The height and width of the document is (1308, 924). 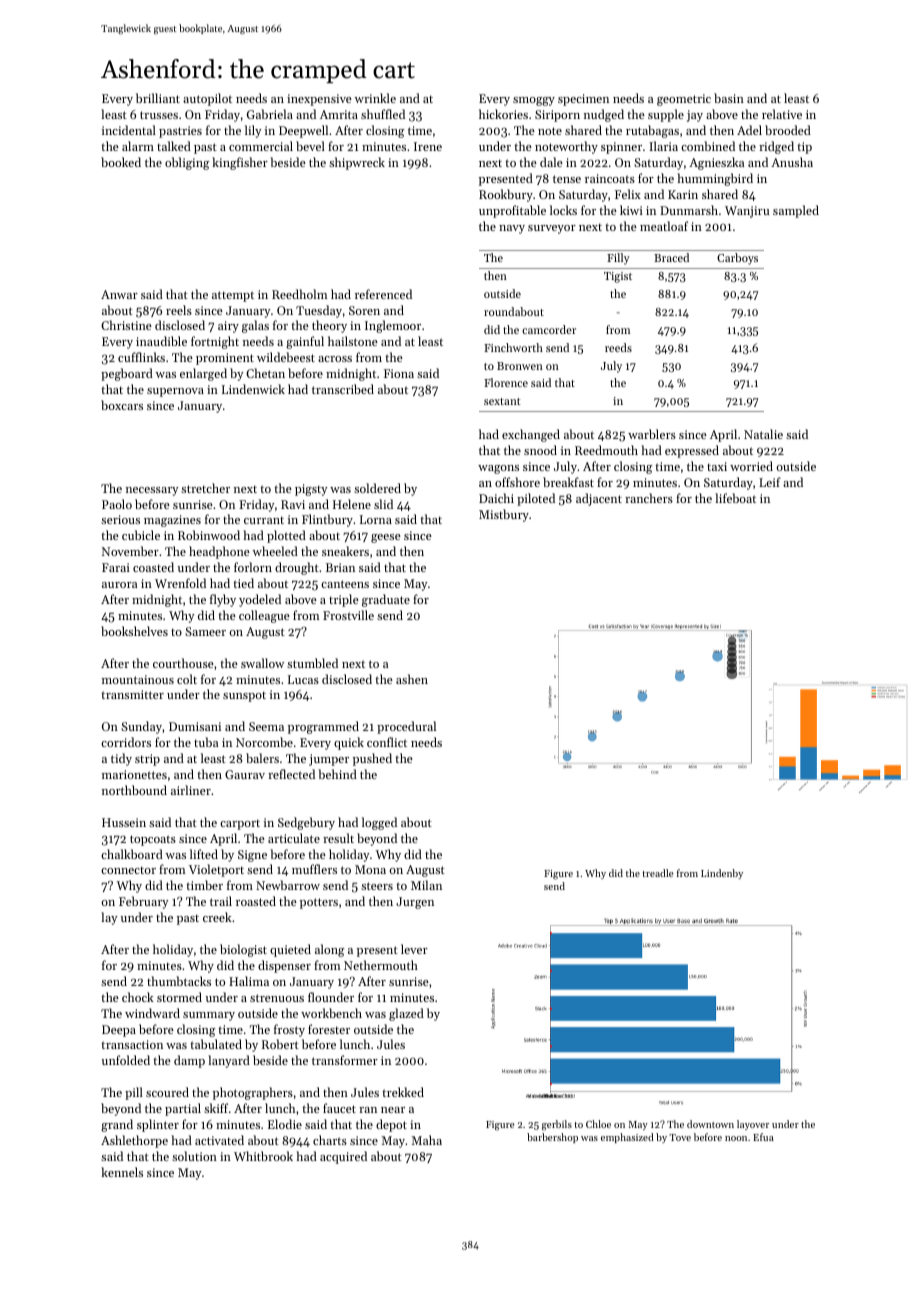 What do you see at coordinates (722, 874) in the document?
I see `Lindenby` at bounding box center [722, 874].
